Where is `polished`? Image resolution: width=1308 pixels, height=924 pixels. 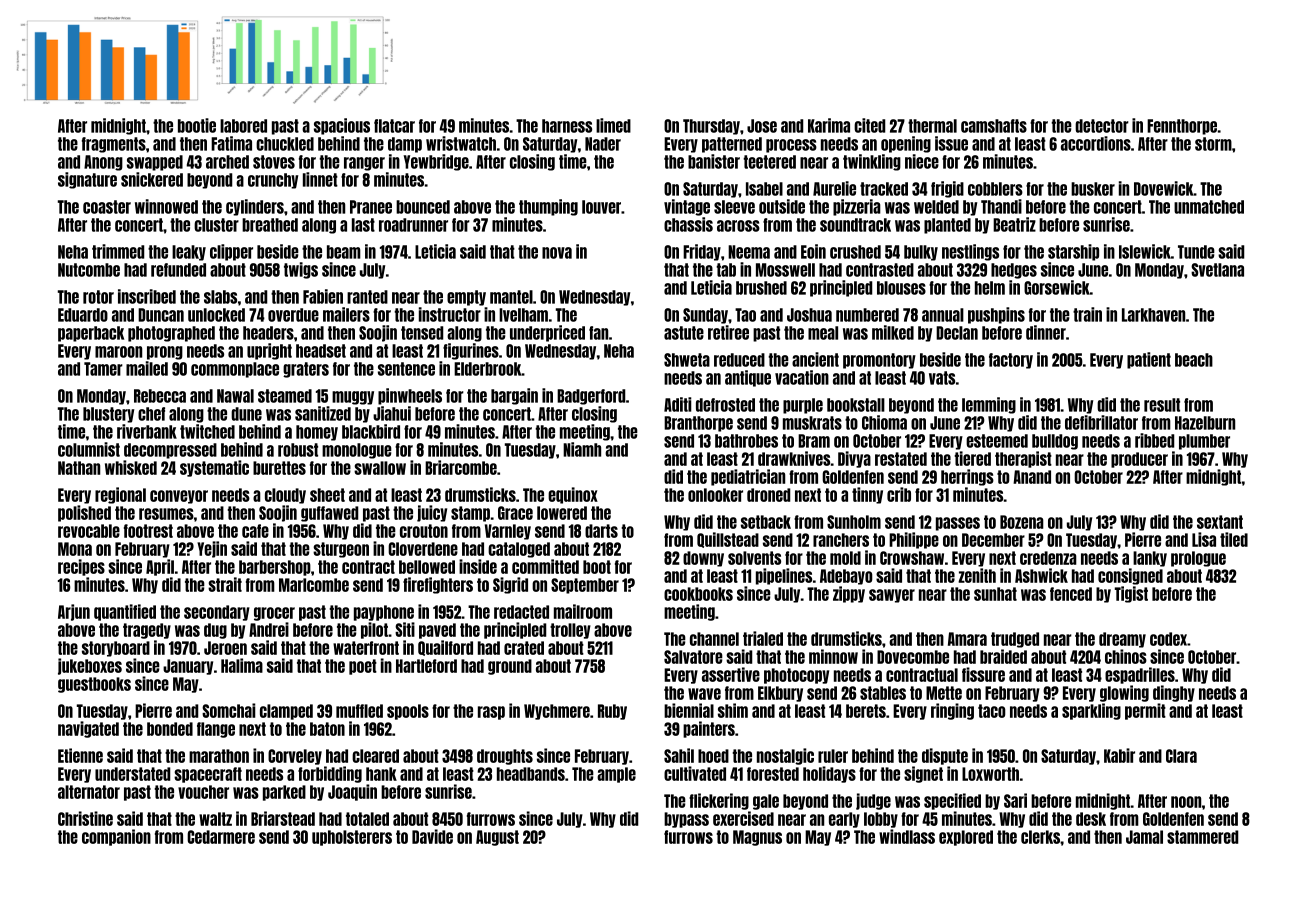
polished is located at coordinates (84, 513).
